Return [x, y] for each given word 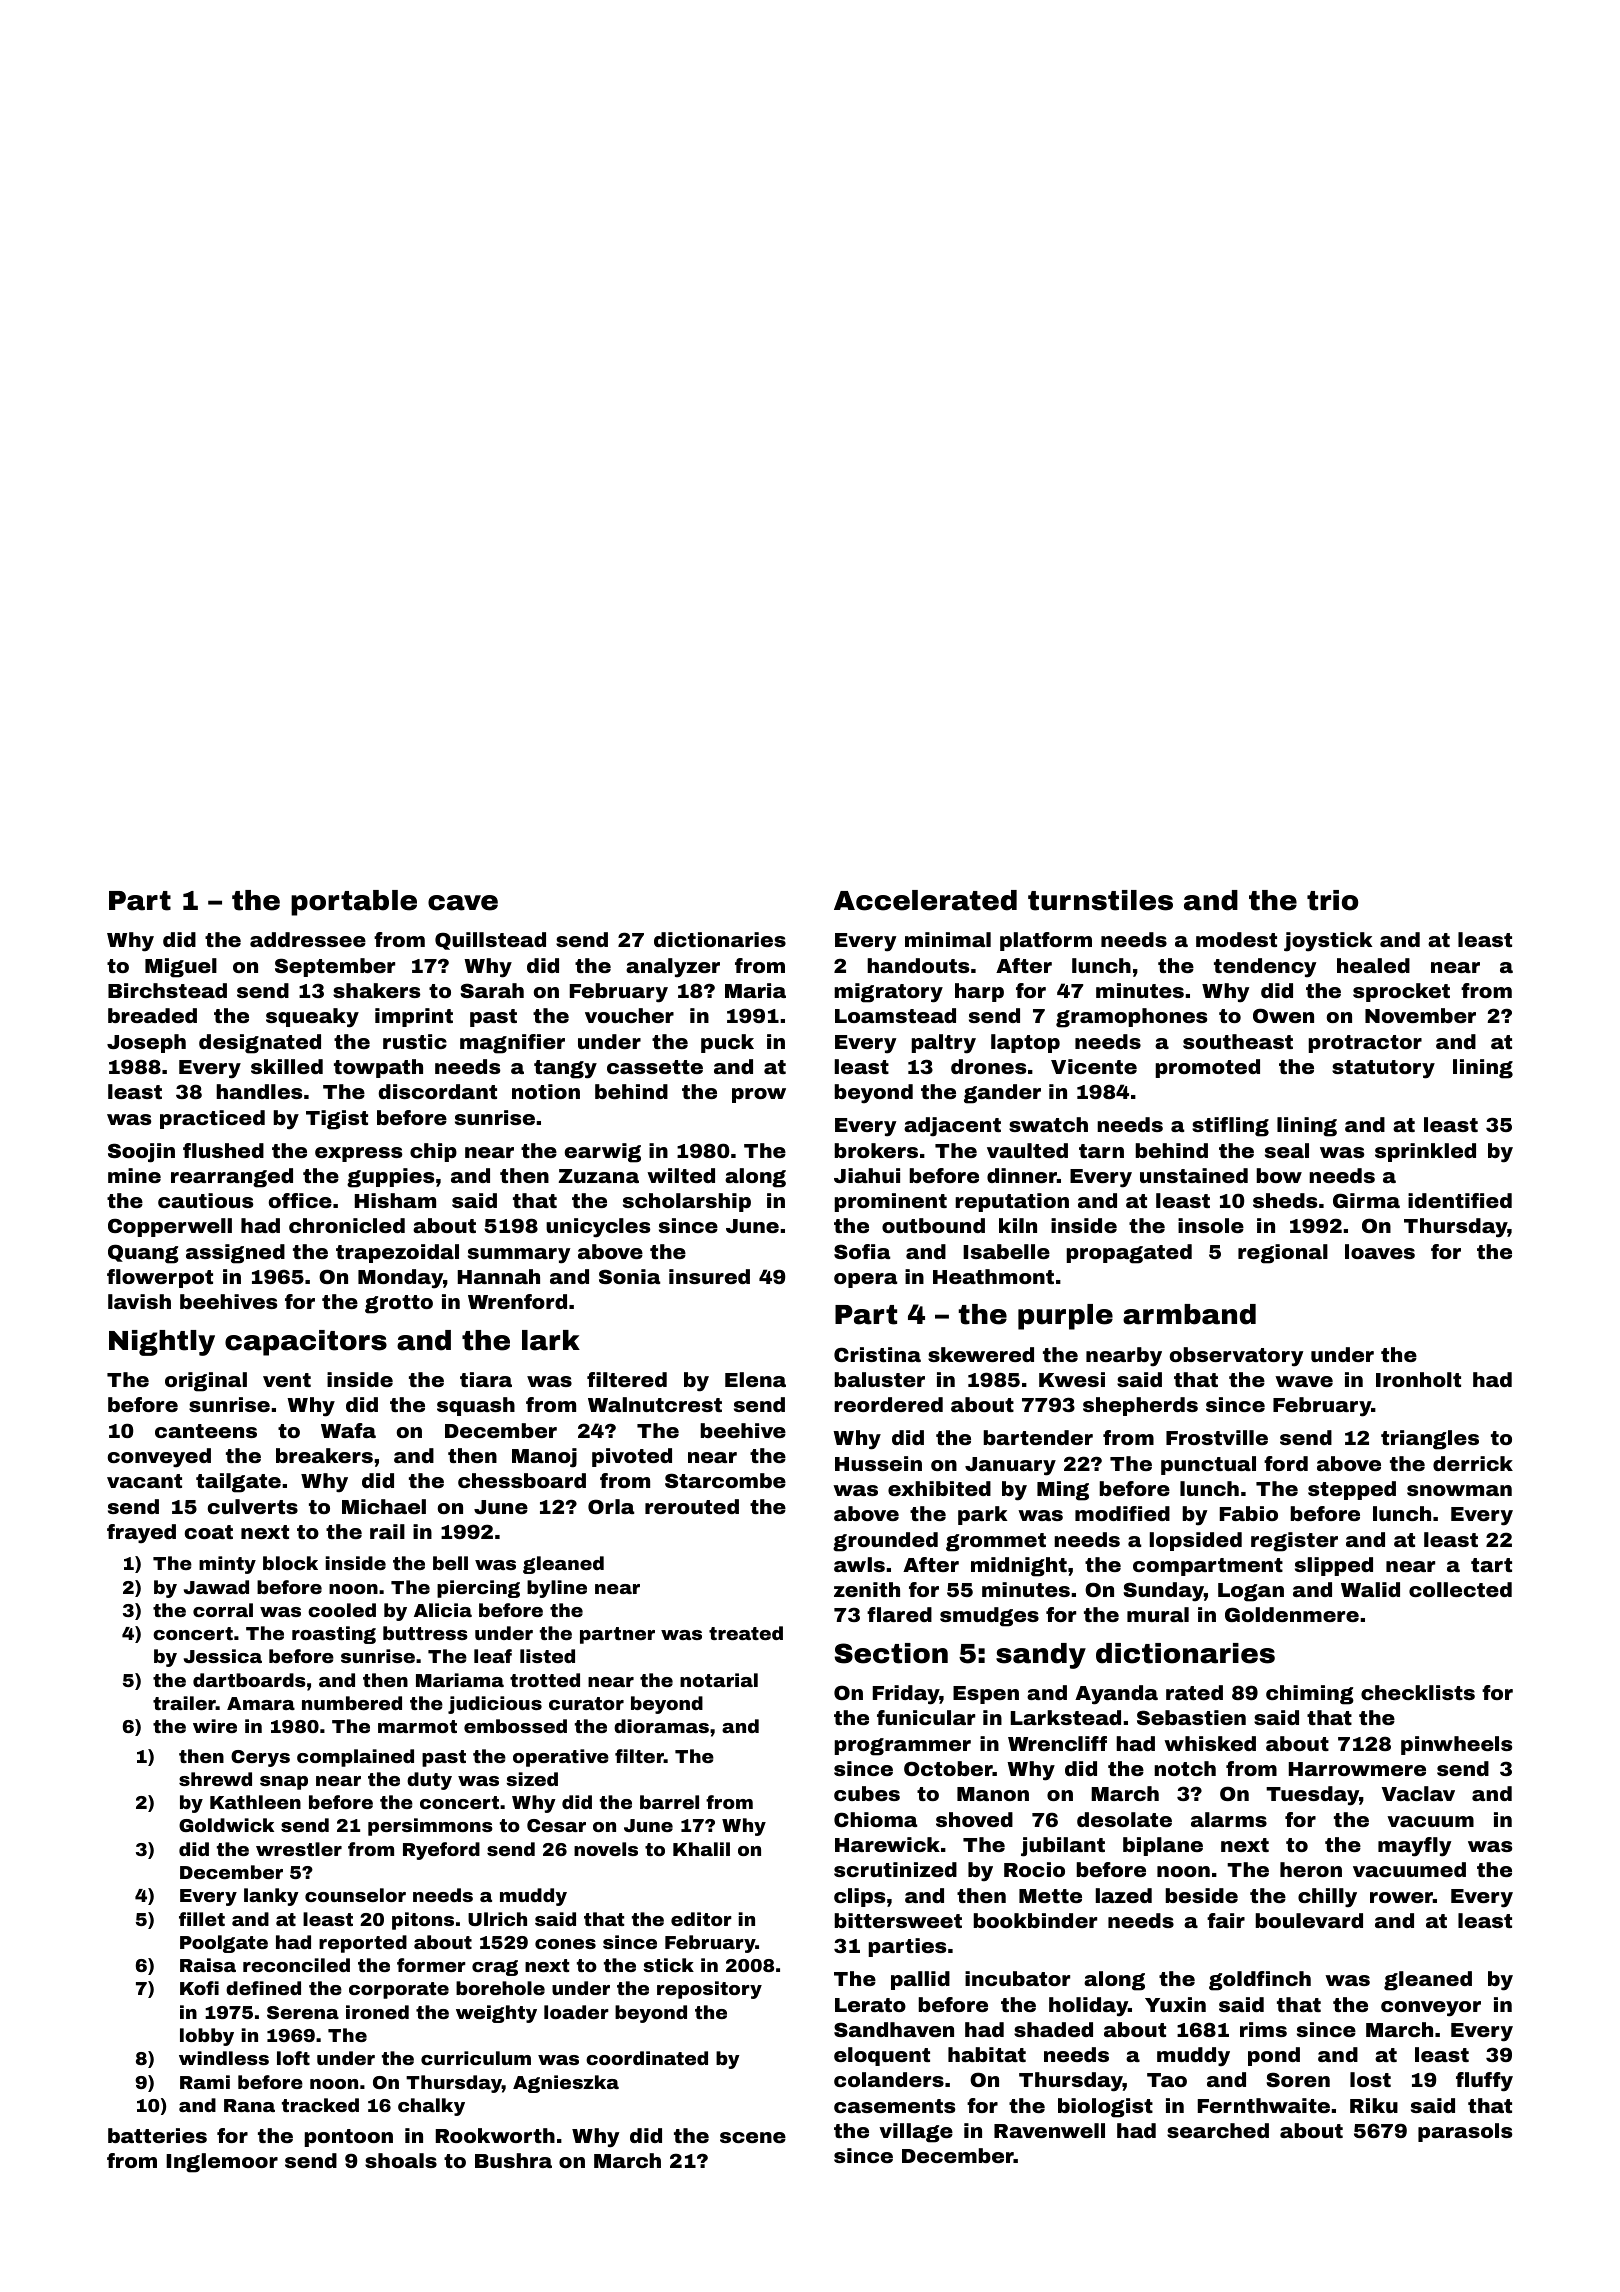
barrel [669, 1802]
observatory [1237, 1357]
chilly [1327, 1898]
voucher [629, 1015]
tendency [1265, 968]
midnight [1019, 1567]
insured [709, 1276]
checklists [1418, 1692]
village [916, 2133]
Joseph [146, 1043]
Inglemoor [222, 2163]
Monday [400, 1279]
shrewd [215, 1779]
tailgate [238, 1483]
